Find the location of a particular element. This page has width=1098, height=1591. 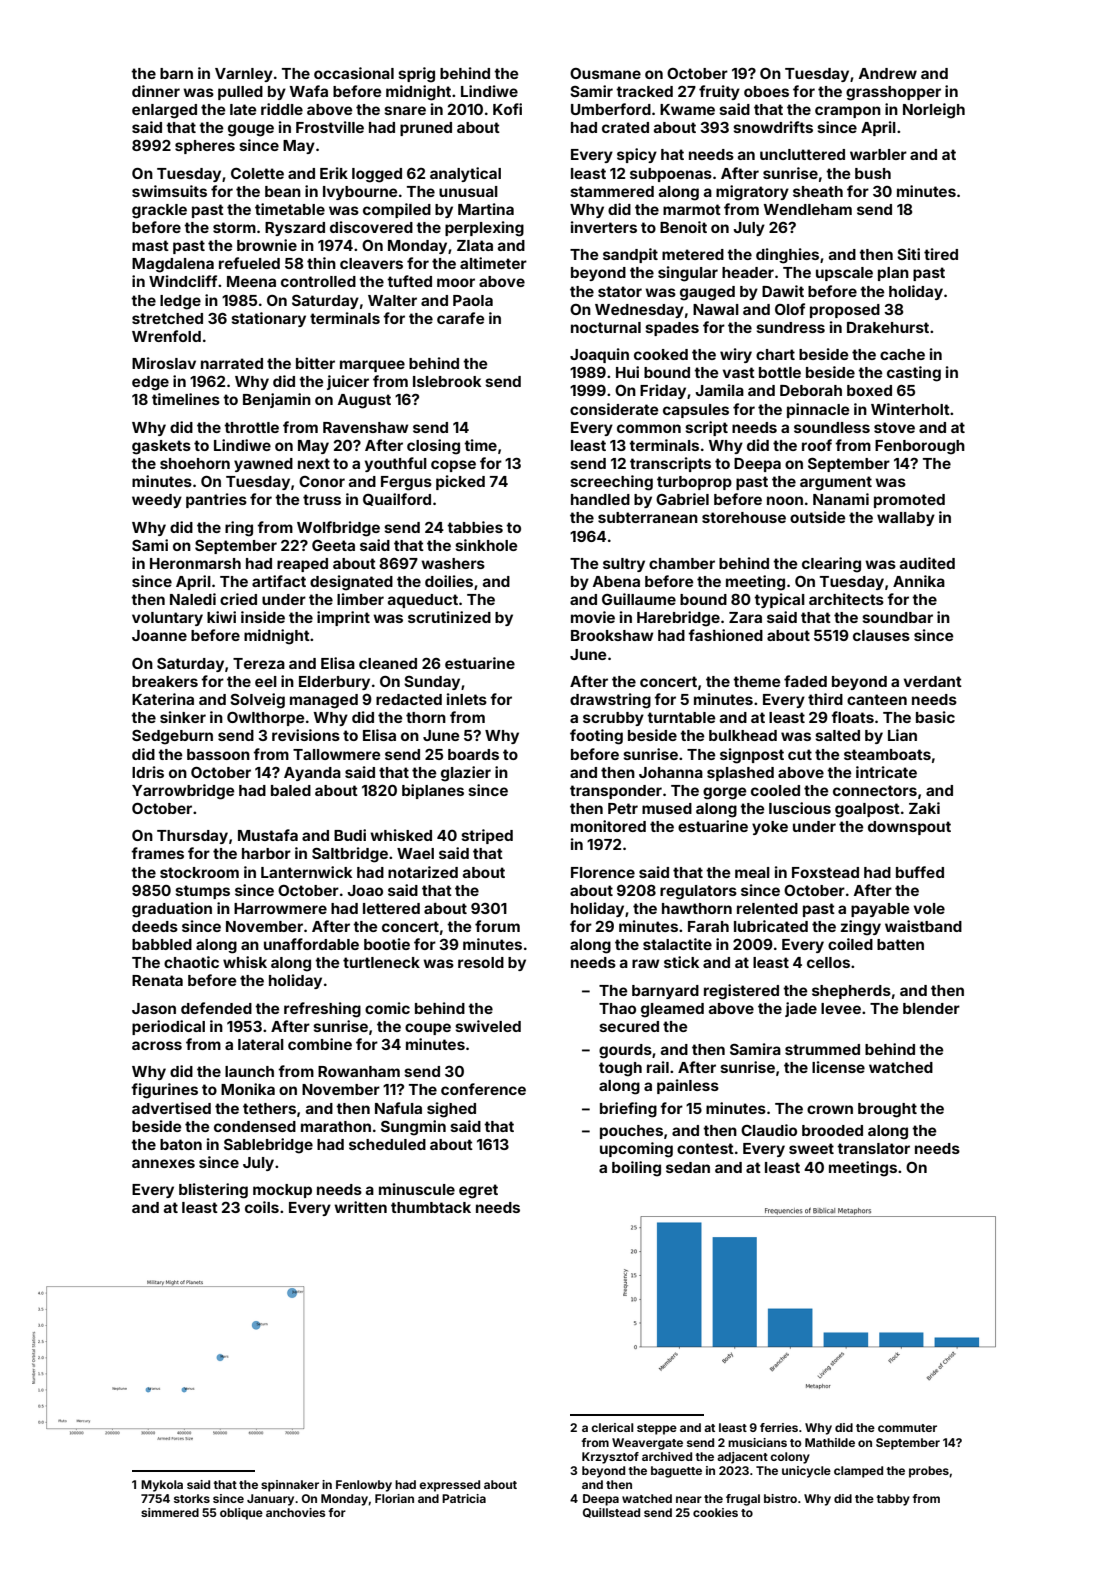

spinnaker is located at coordinates (290, 1486).
